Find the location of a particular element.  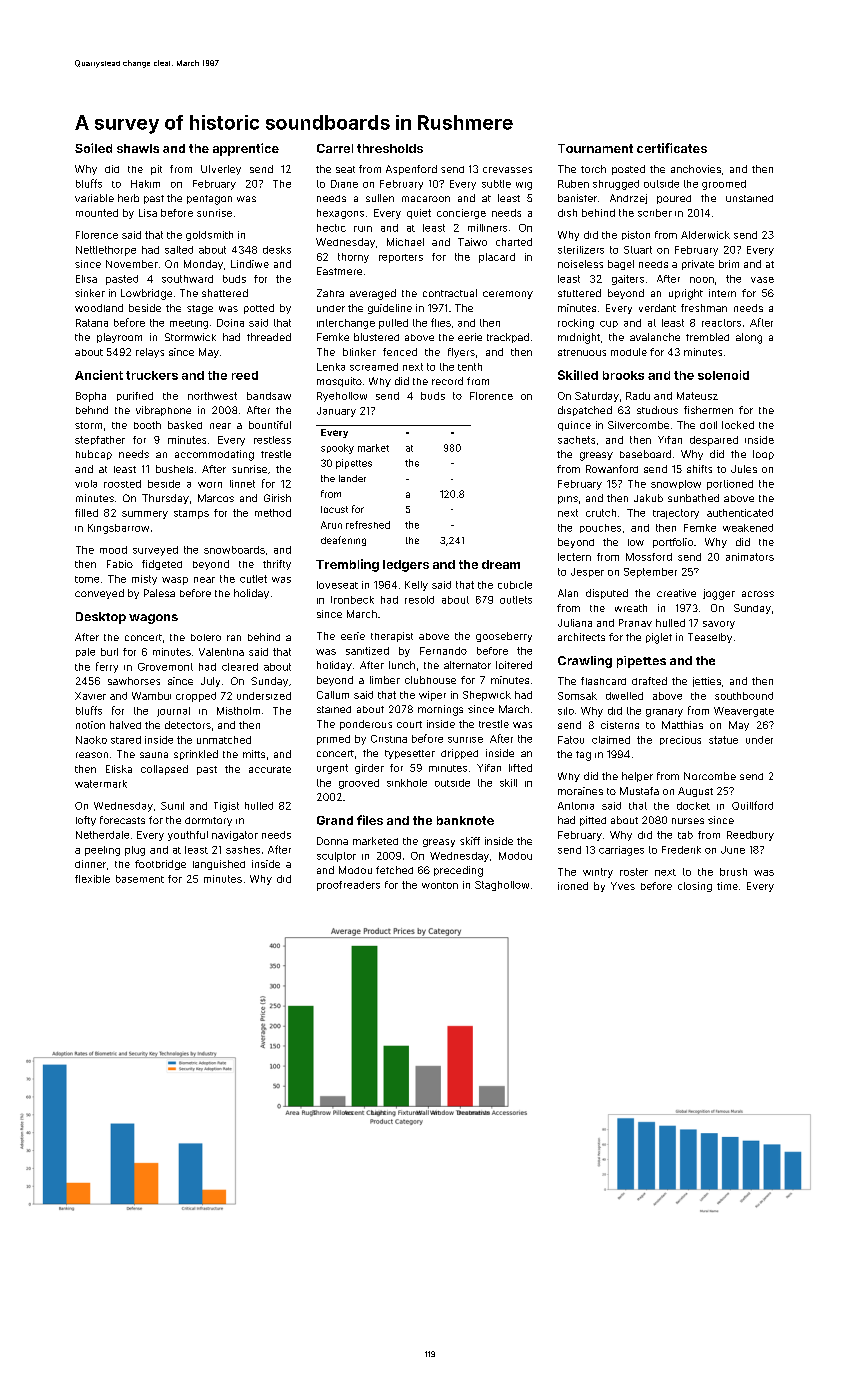

jogger is located at coordinates (719, 594).
